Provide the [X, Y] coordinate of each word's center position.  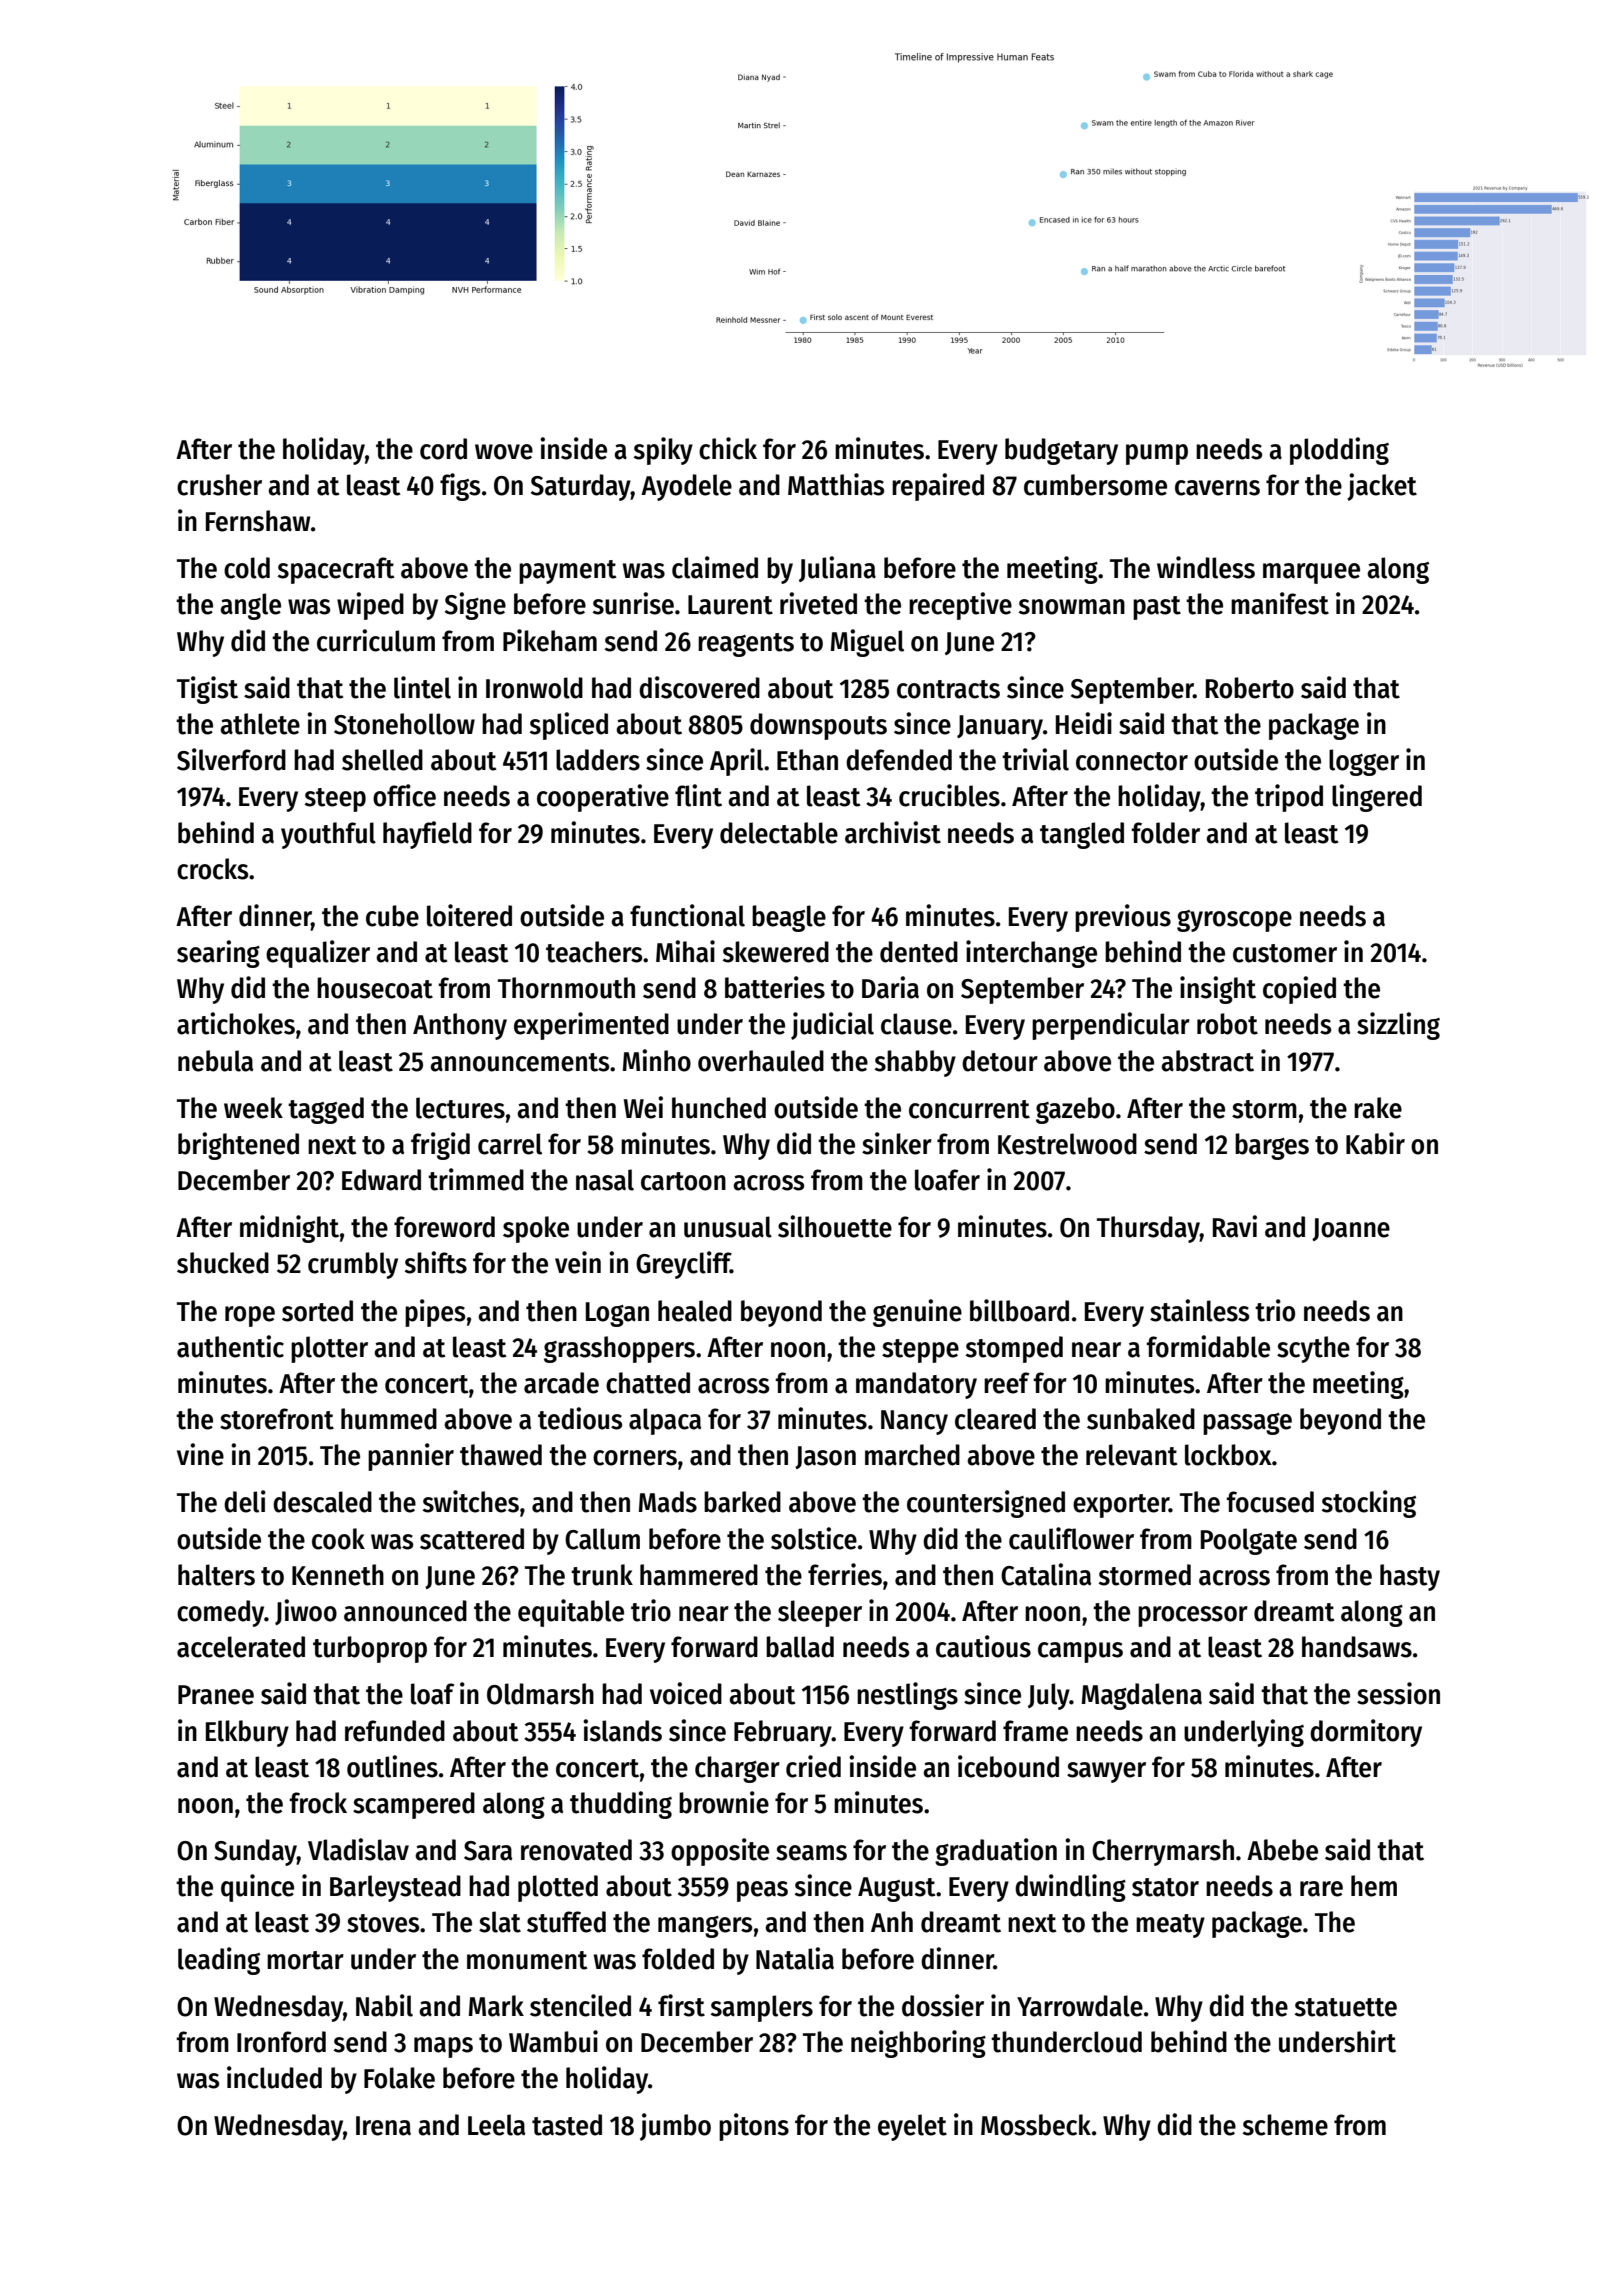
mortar [305, 1960]
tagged [326, 1110]
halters [216, 1575]
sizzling [1398, 1026]
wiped [370, 606]
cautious [983, 1646]
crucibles [949, 795]
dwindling [1070, 1888]
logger [1364, 762]
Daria [890, 987]
